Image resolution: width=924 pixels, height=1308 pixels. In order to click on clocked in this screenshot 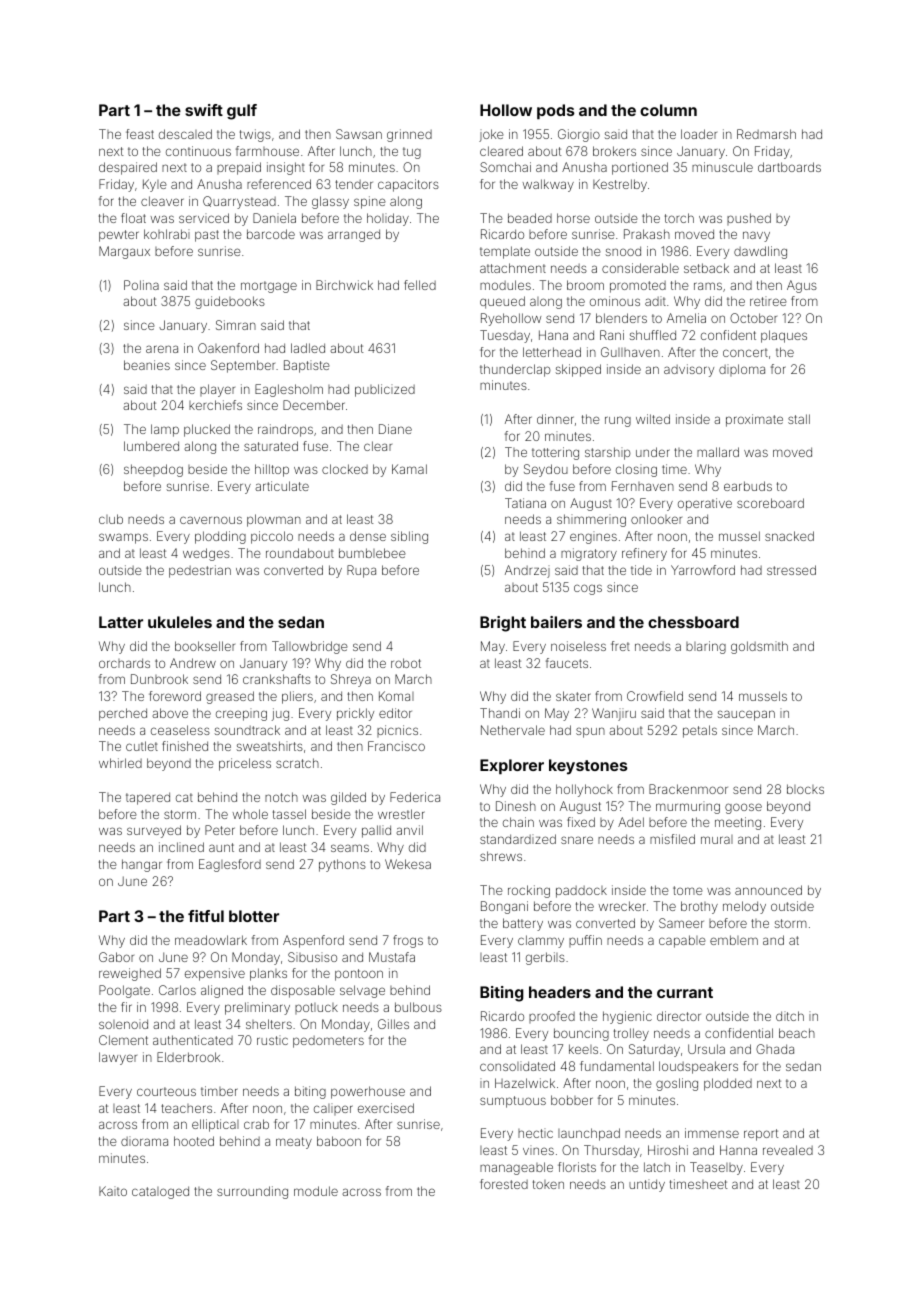, I will do `click(345, 469)`.
